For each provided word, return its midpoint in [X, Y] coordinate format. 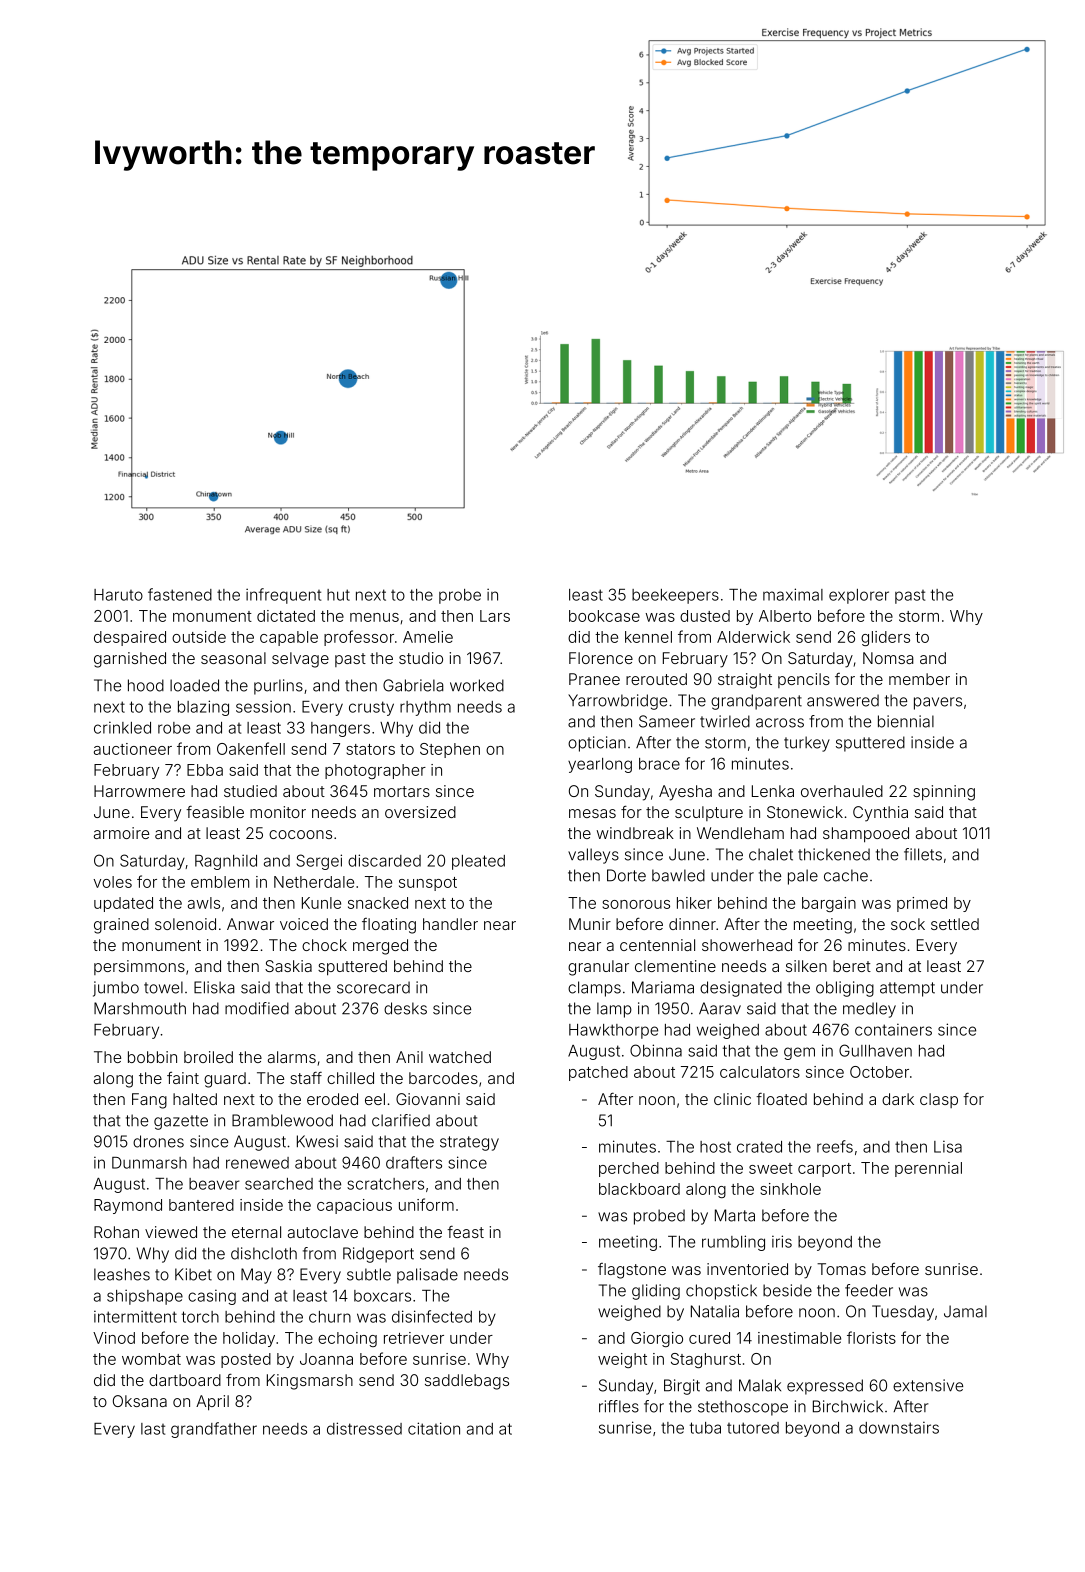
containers [893, 1029]
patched [598, 1073]
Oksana [140, 1401]
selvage [300, 660]
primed [922, 904]
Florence [601, 658]
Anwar [250, 924]
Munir [590, 924]
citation [434, 1428]
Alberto [785, 616]
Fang [149, 1101]
